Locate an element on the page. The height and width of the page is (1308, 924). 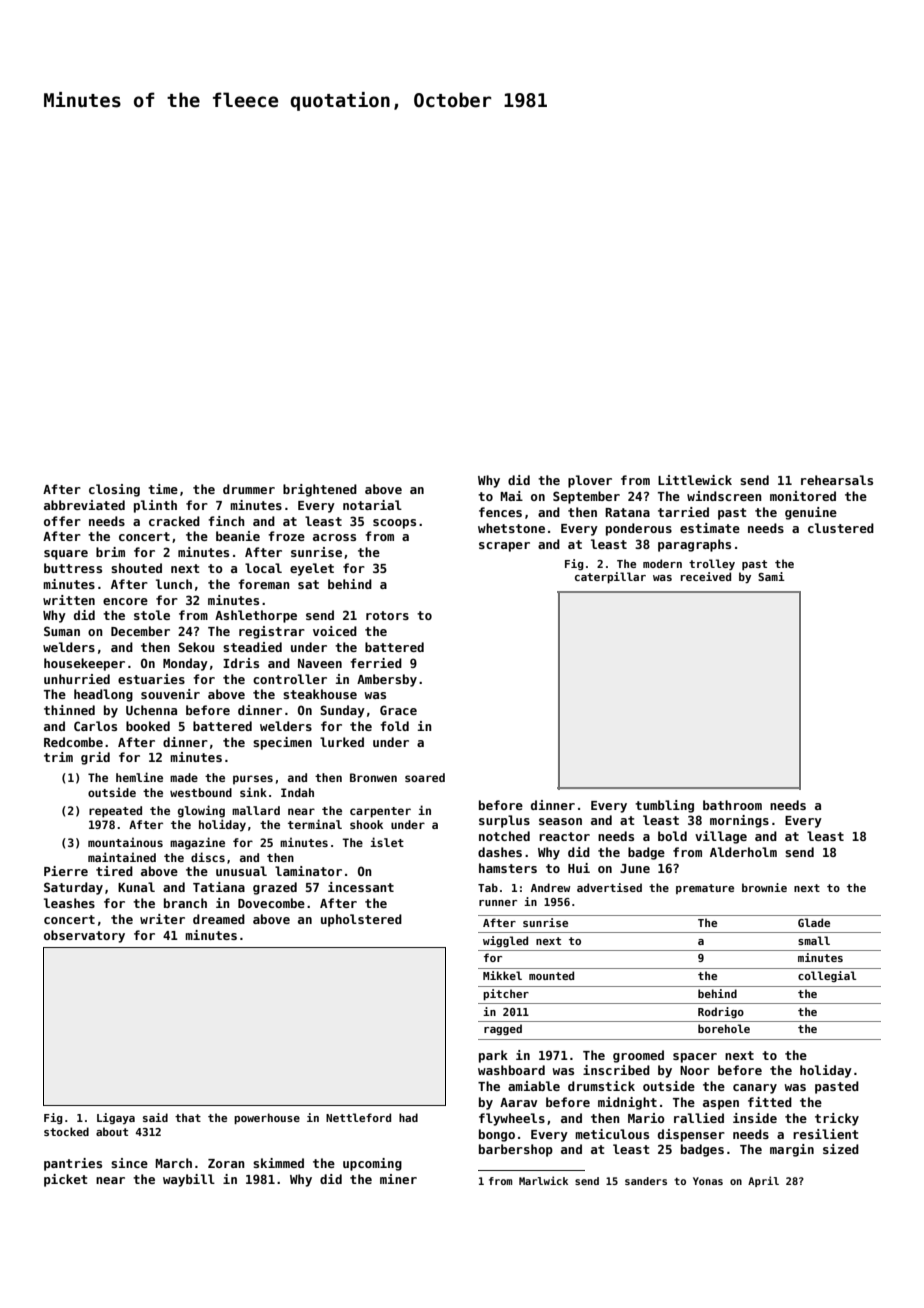
Marlwick is located at coordinates (543, 1180).
